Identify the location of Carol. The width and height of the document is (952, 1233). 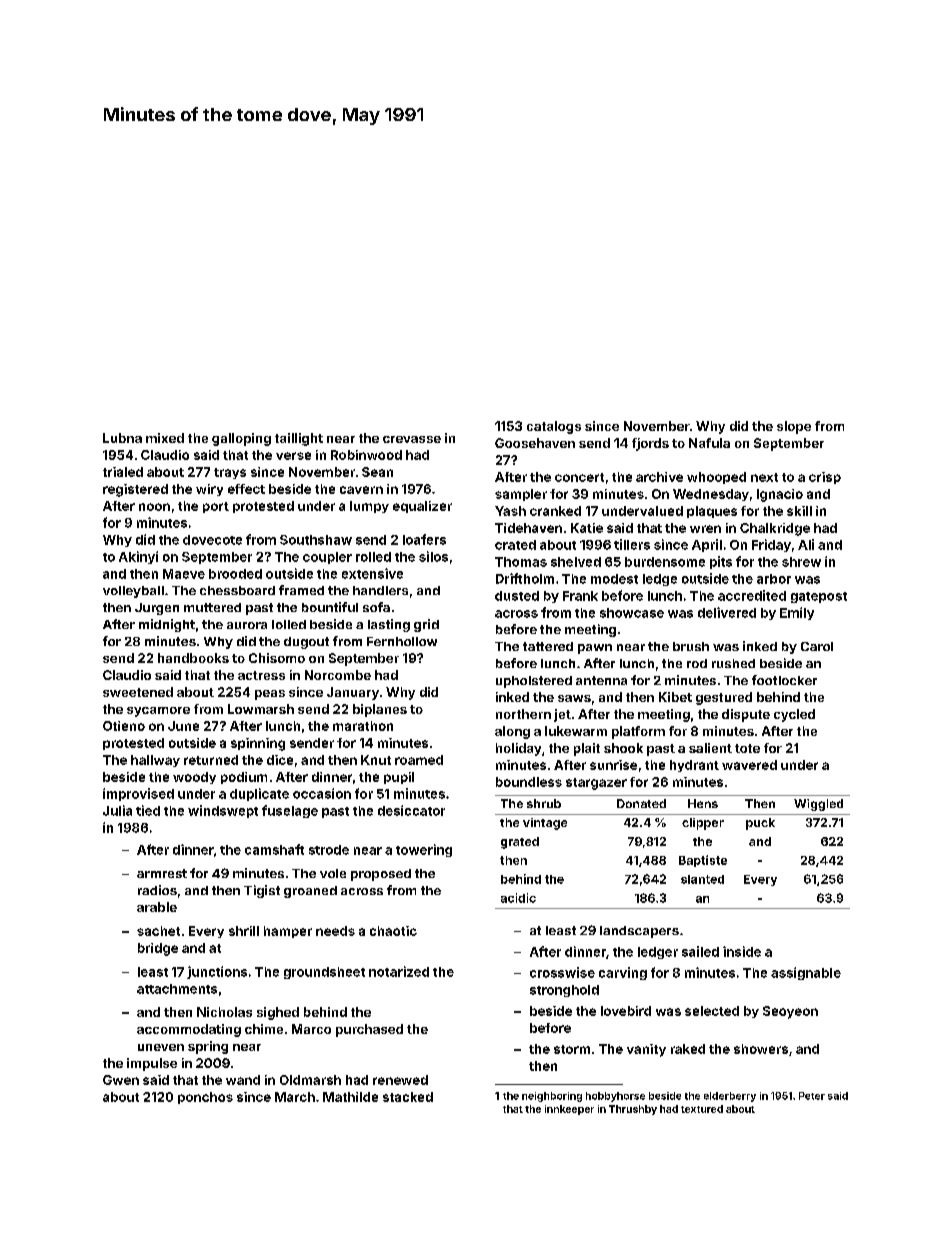
(817, 646).
